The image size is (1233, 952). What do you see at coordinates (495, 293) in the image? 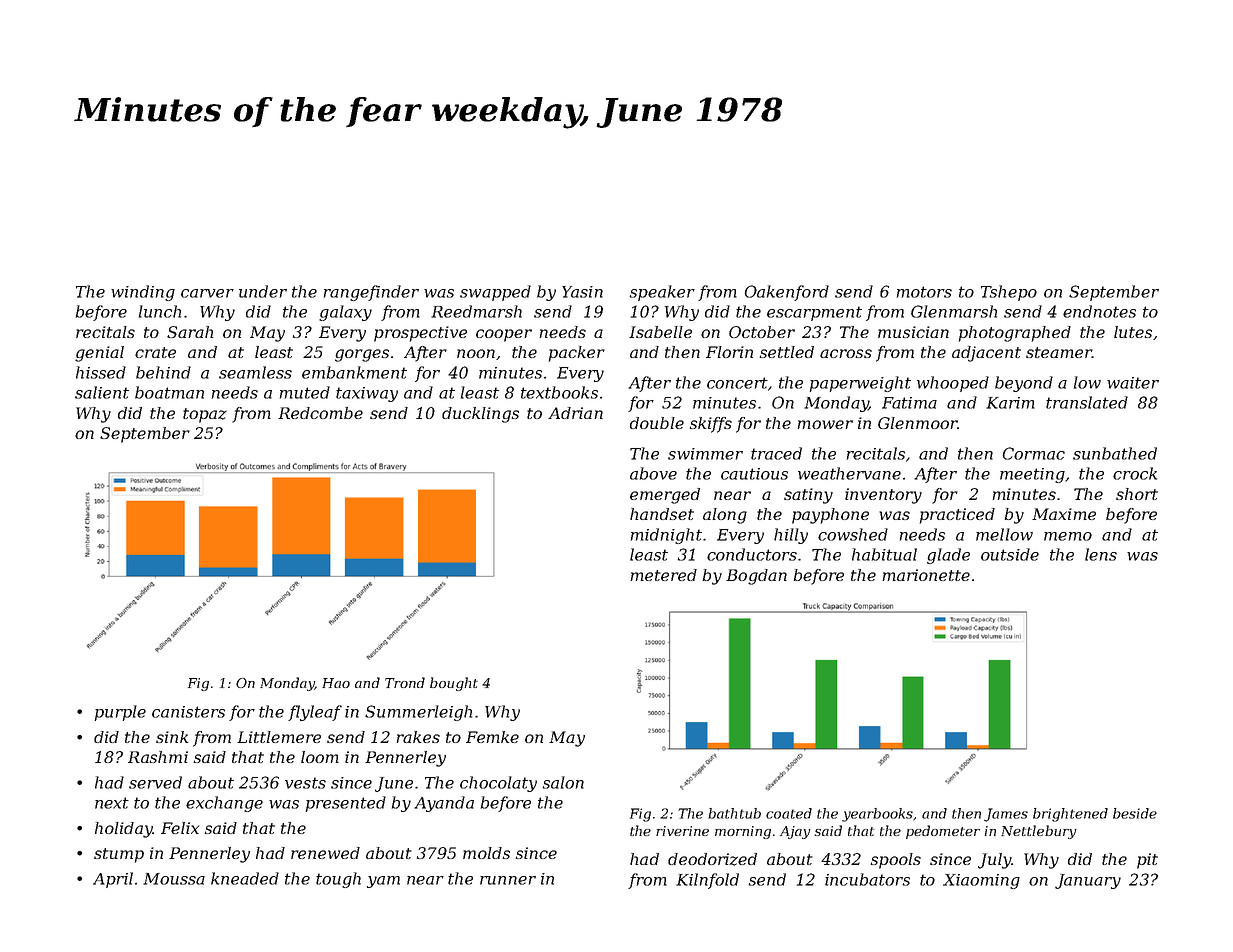
I see `swapped` at bounding box center [495, 293].
